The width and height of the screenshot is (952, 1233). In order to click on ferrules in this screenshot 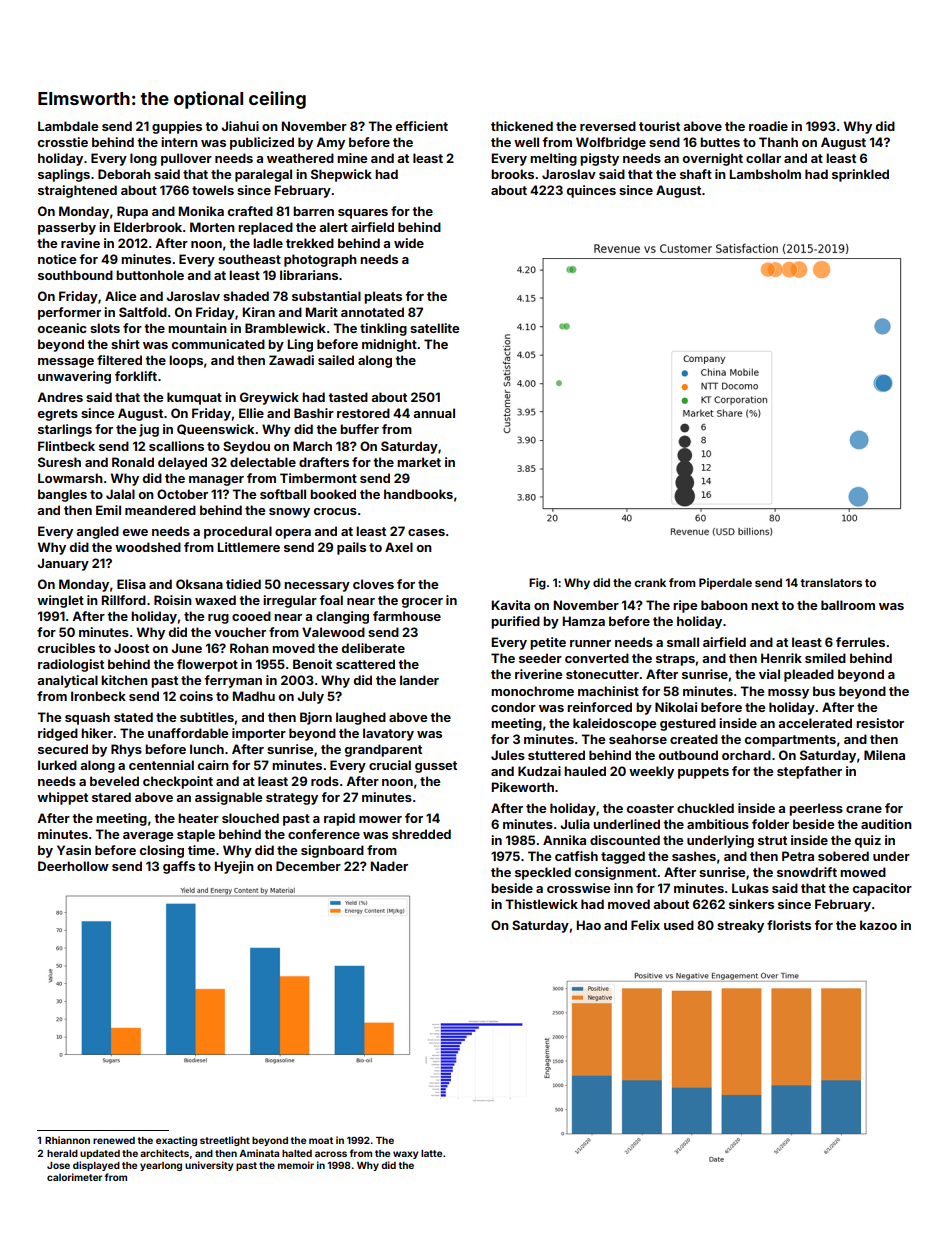, I will do `click(860, 642)`.
